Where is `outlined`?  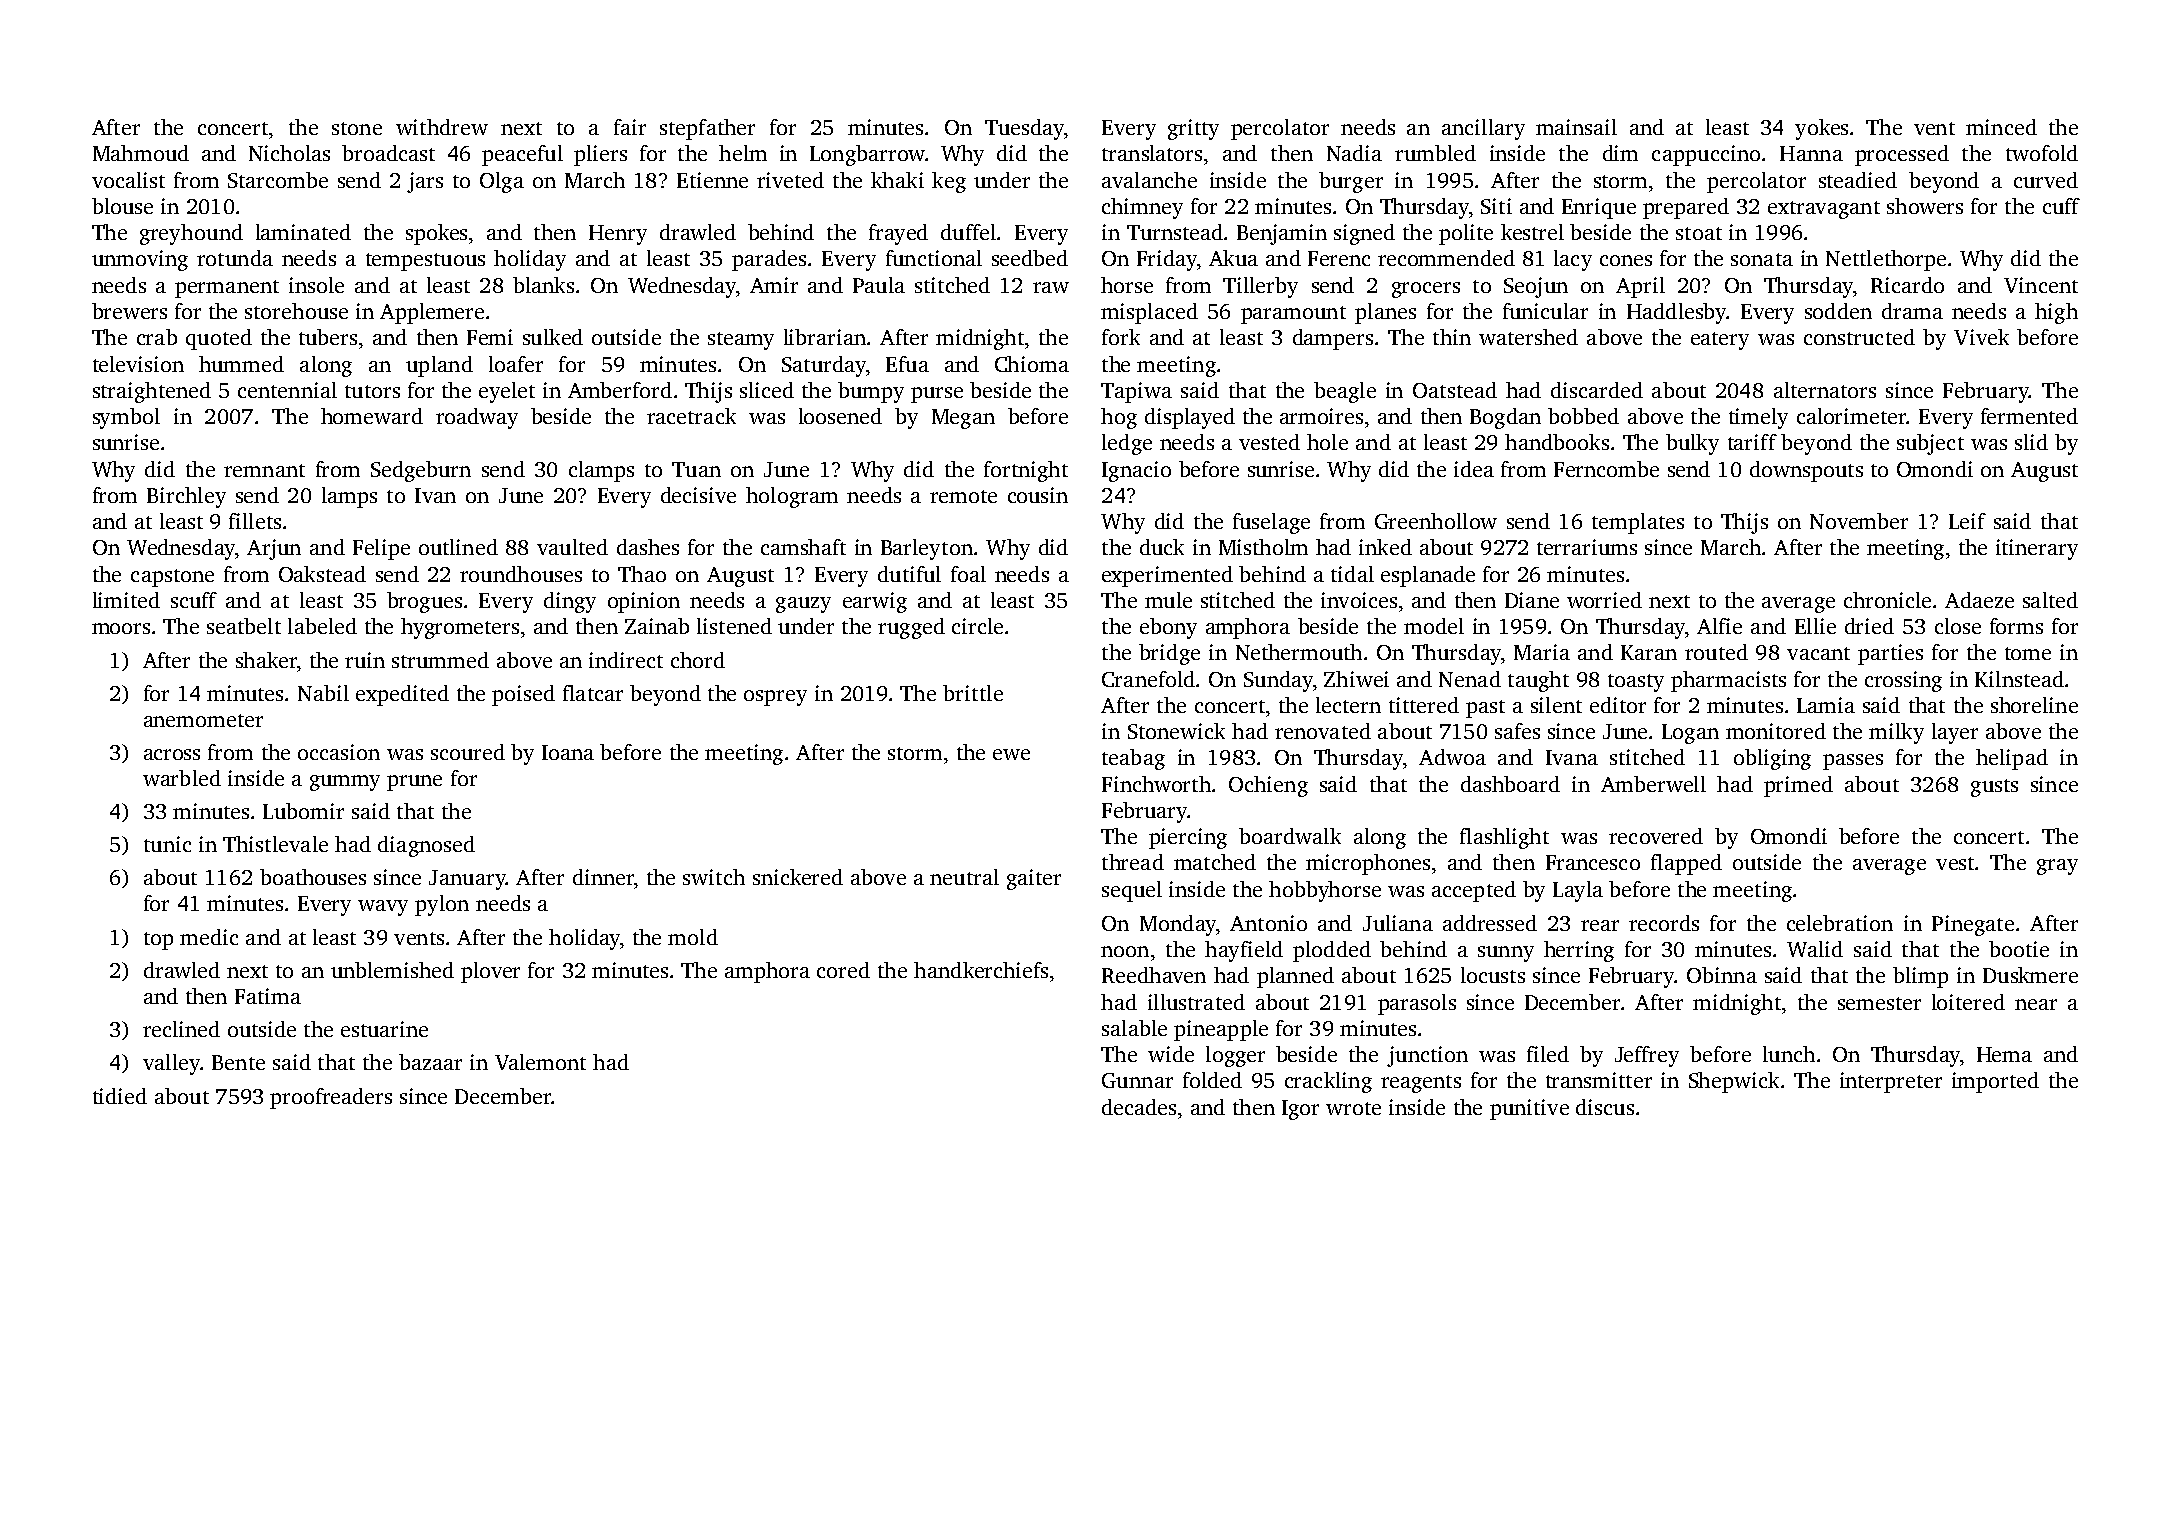 outlined is located at coordinates (458, 547).
